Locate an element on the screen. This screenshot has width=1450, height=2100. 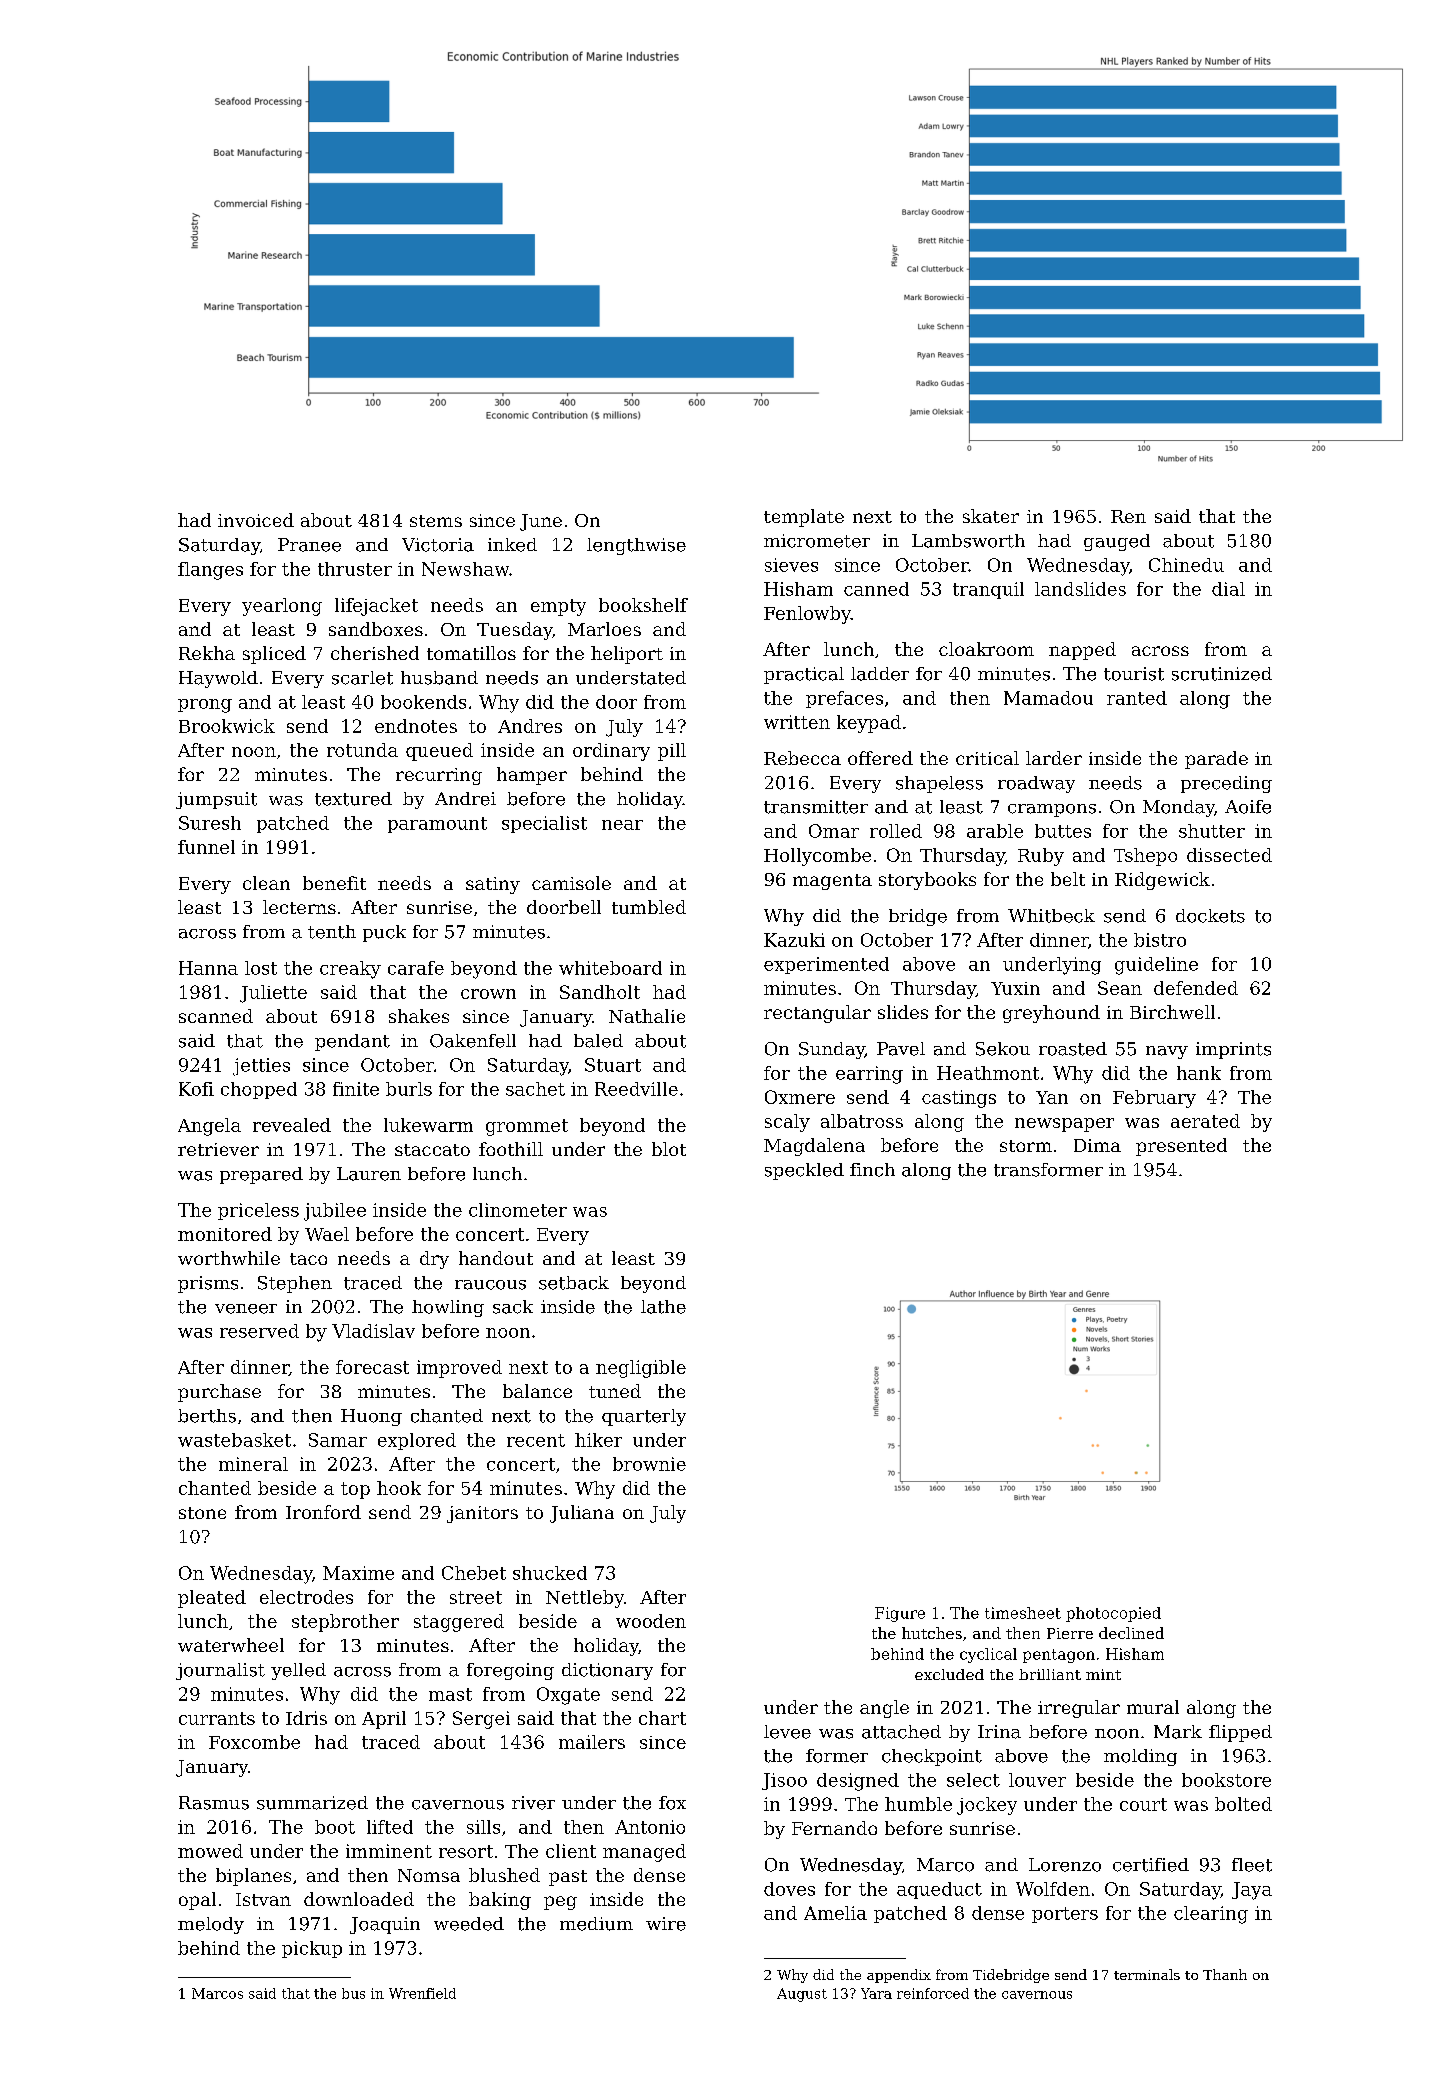
offered is located at coordinates (880, 758).
